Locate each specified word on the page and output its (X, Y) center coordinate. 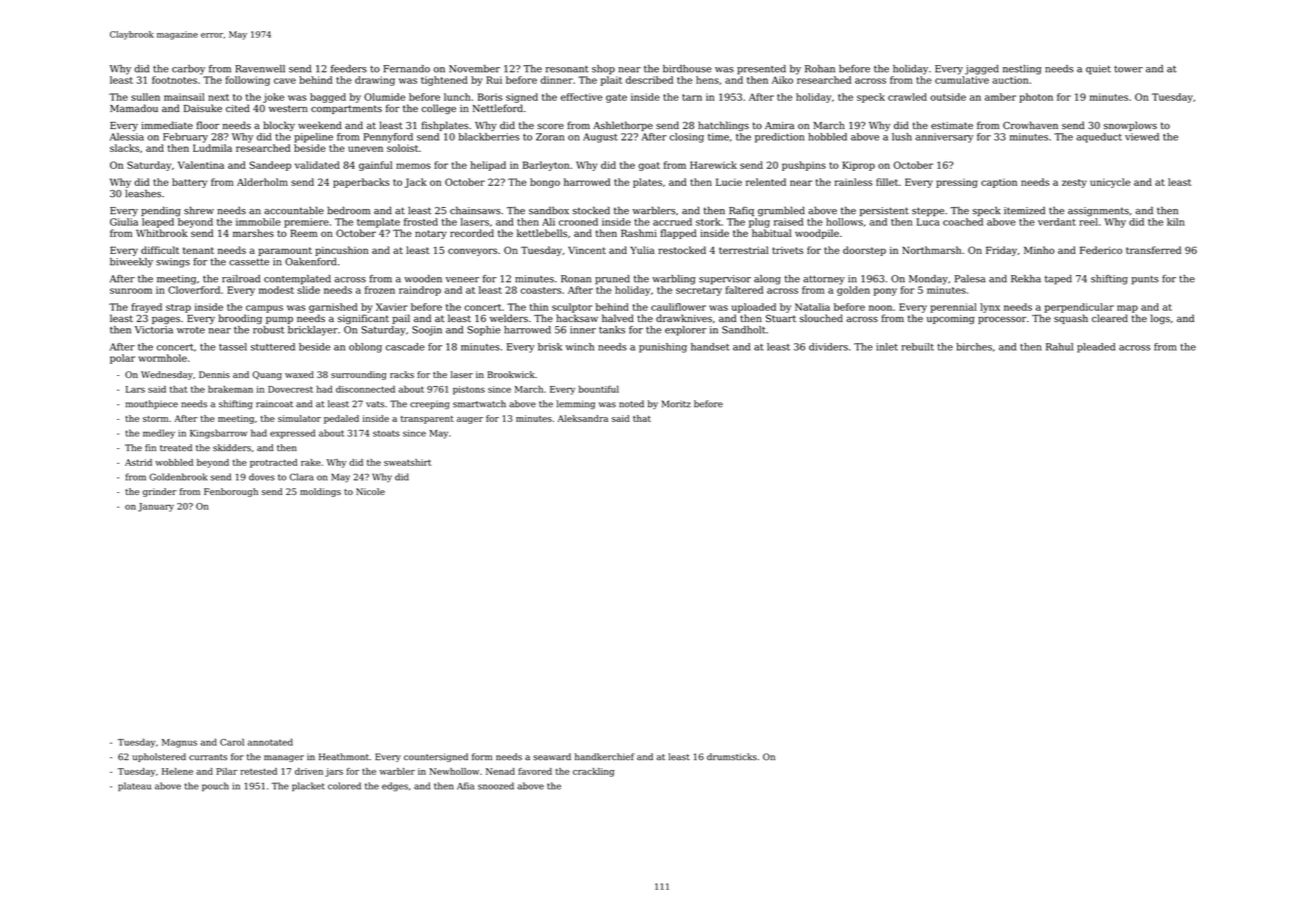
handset (710, 347)
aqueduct (1099, 138)
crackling (593, 772)
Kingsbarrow (218, 434)
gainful (375, 166)
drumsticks (732, 757)
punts (1145, 280)
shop (603, 70)
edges (395, 787)
